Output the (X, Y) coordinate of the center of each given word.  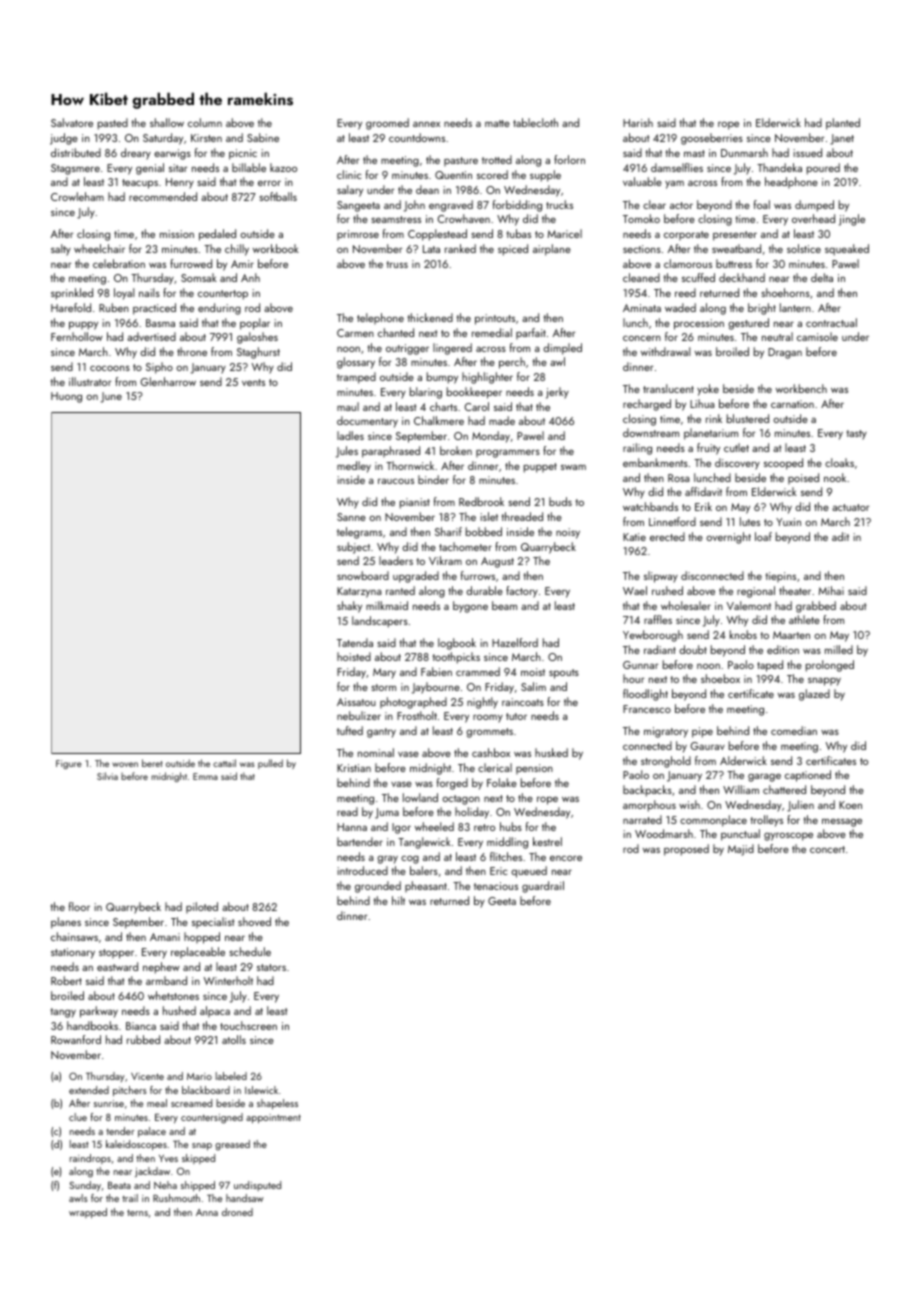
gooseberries (712, 139)
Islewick (261, 1090)
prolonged (830, 666)
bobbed (484, 531)
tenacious (496, 886)
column (205, 122)
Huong (66, 397)
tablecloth (535, 122)
